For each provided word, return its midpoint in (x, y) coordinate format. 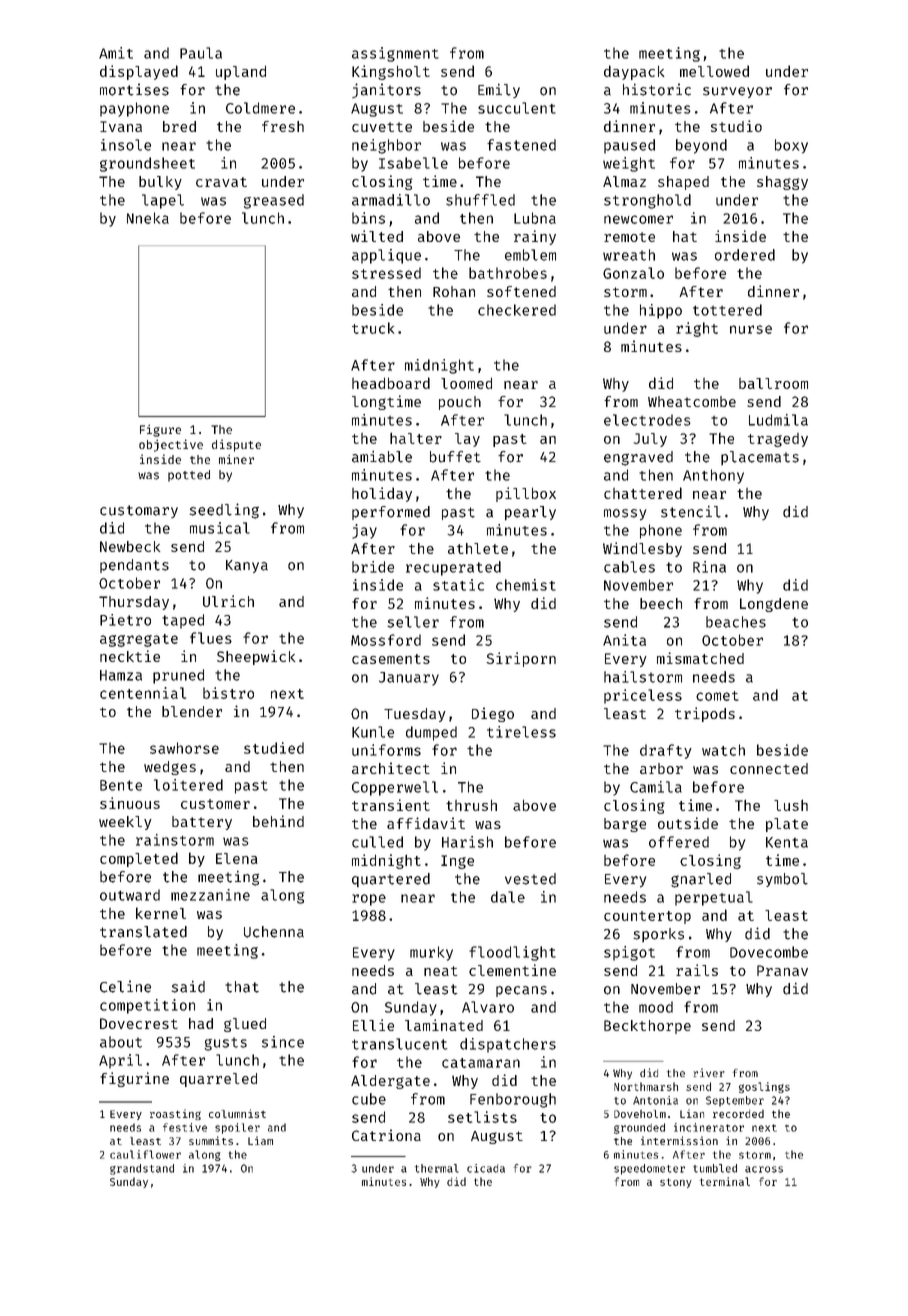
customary (139, 511)
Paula (201, 53)
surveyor (737, 92)
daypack (634, 72)
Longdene (774, 605)
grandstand (142, 1169)
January (409, 679)
